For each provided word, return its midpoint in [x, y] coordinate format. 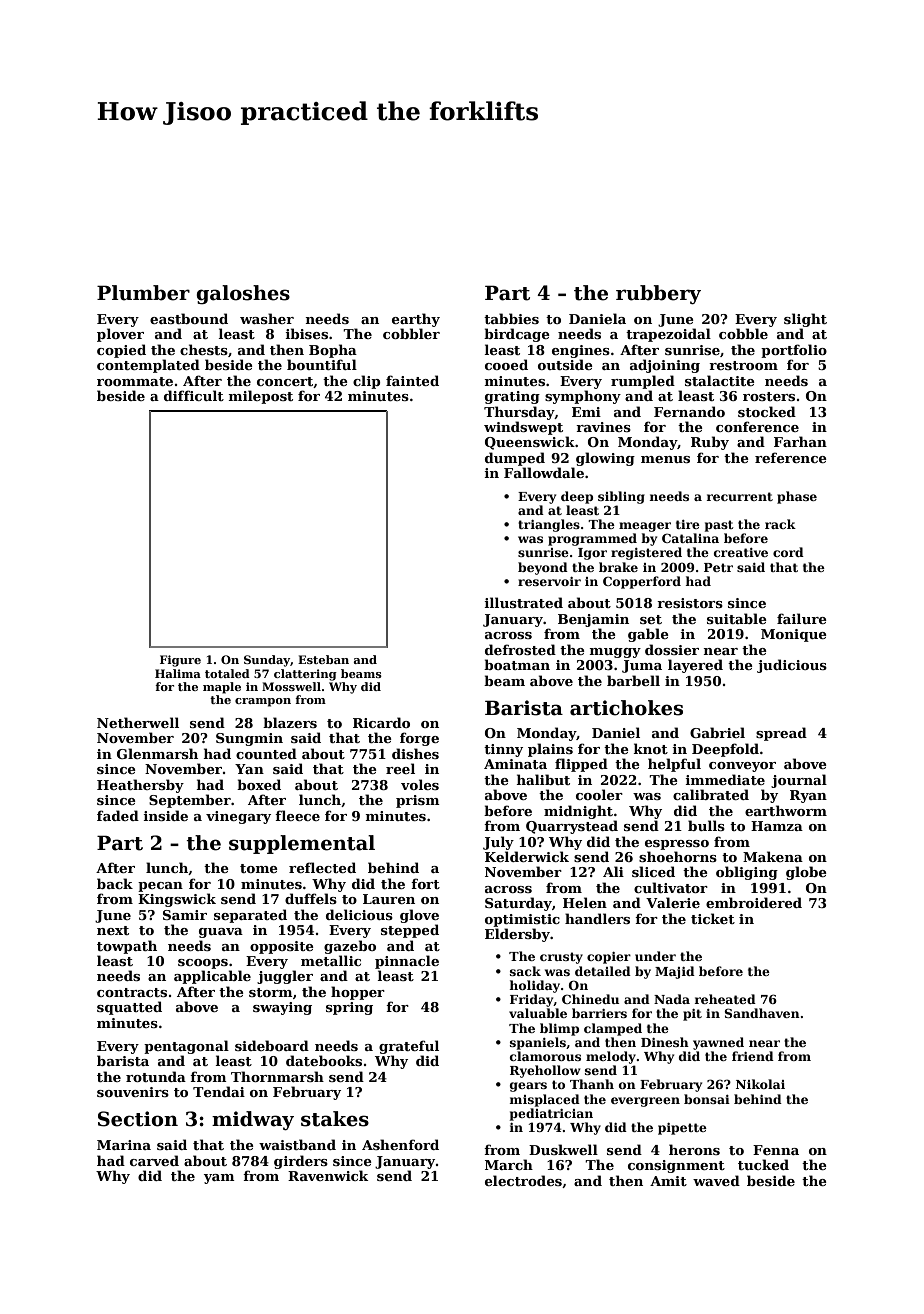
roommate [135, 381]
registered [646, 553]
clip [367, 382]
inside [165, 815]
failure [802, 618]
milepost [260, 397]
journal [799, 781]
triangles [549, 525]
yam [219, 1179]
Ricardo [381, 722]
